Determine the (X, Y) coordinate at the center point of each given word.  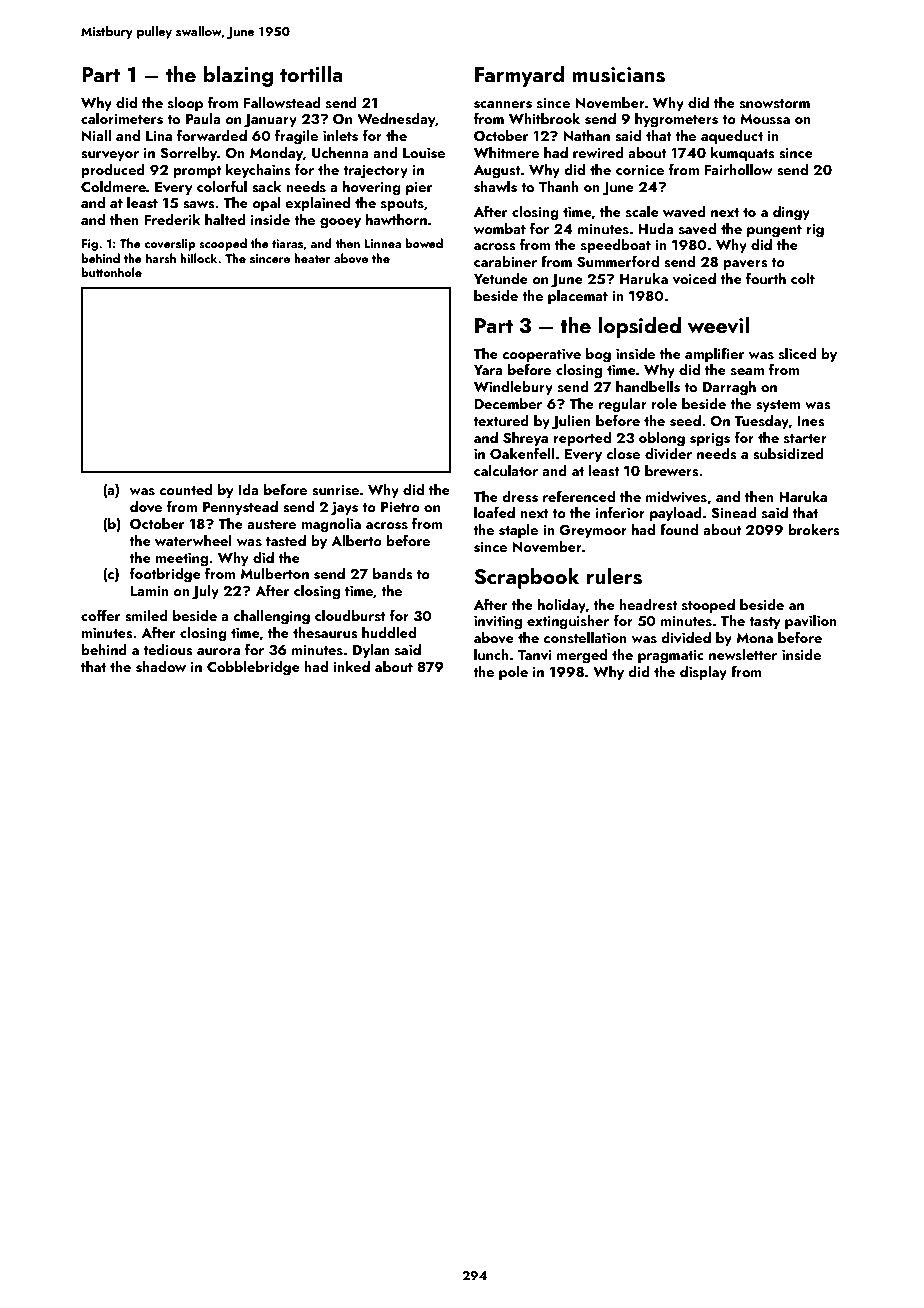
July (205, 592)
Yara (488, 370)
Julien (571, 422)
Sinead (734, 513)
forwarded (212, 135)
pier (419, 188)
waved (684, 212)
